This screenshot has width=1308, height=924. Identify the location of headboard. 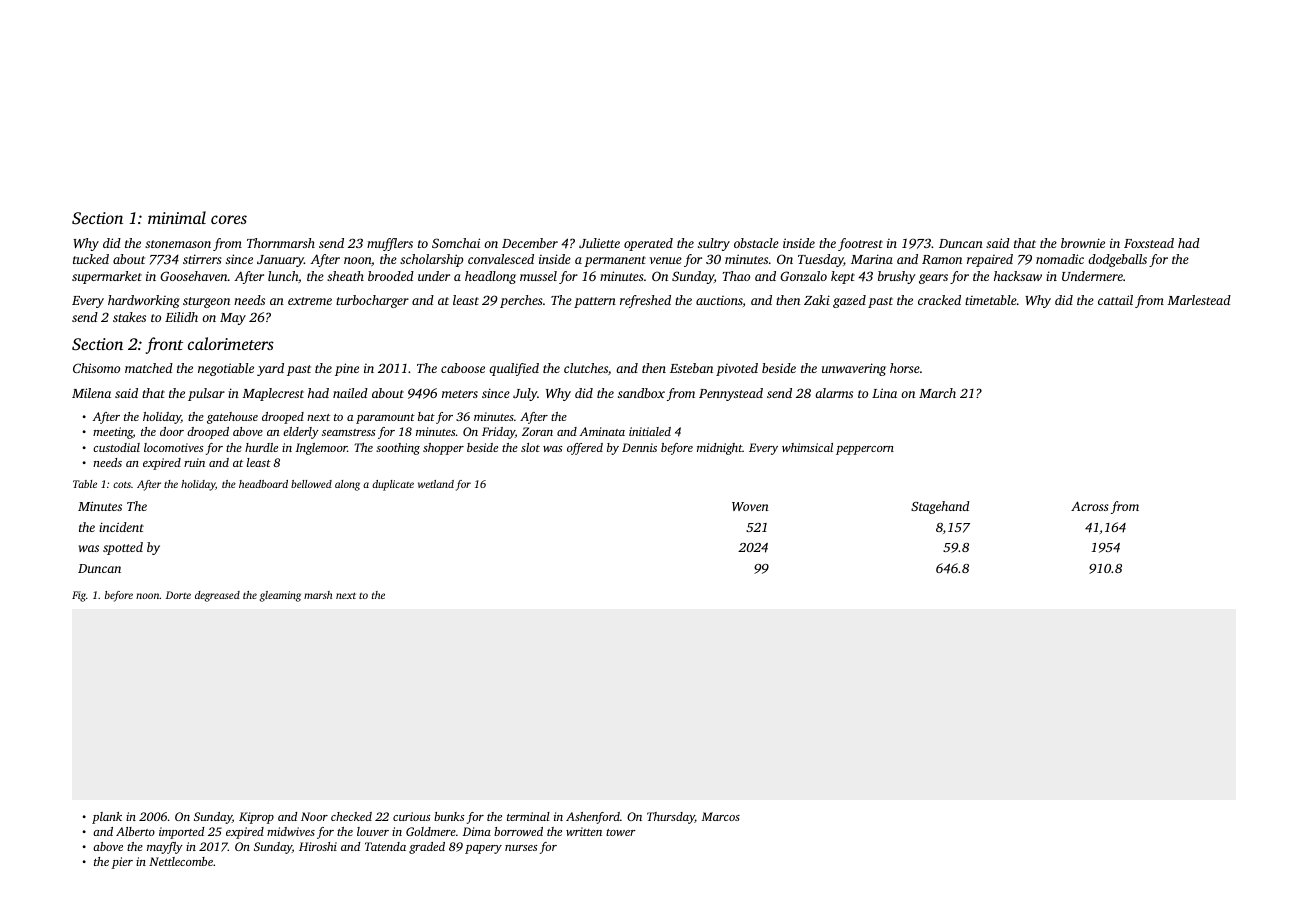
(263, 484).
